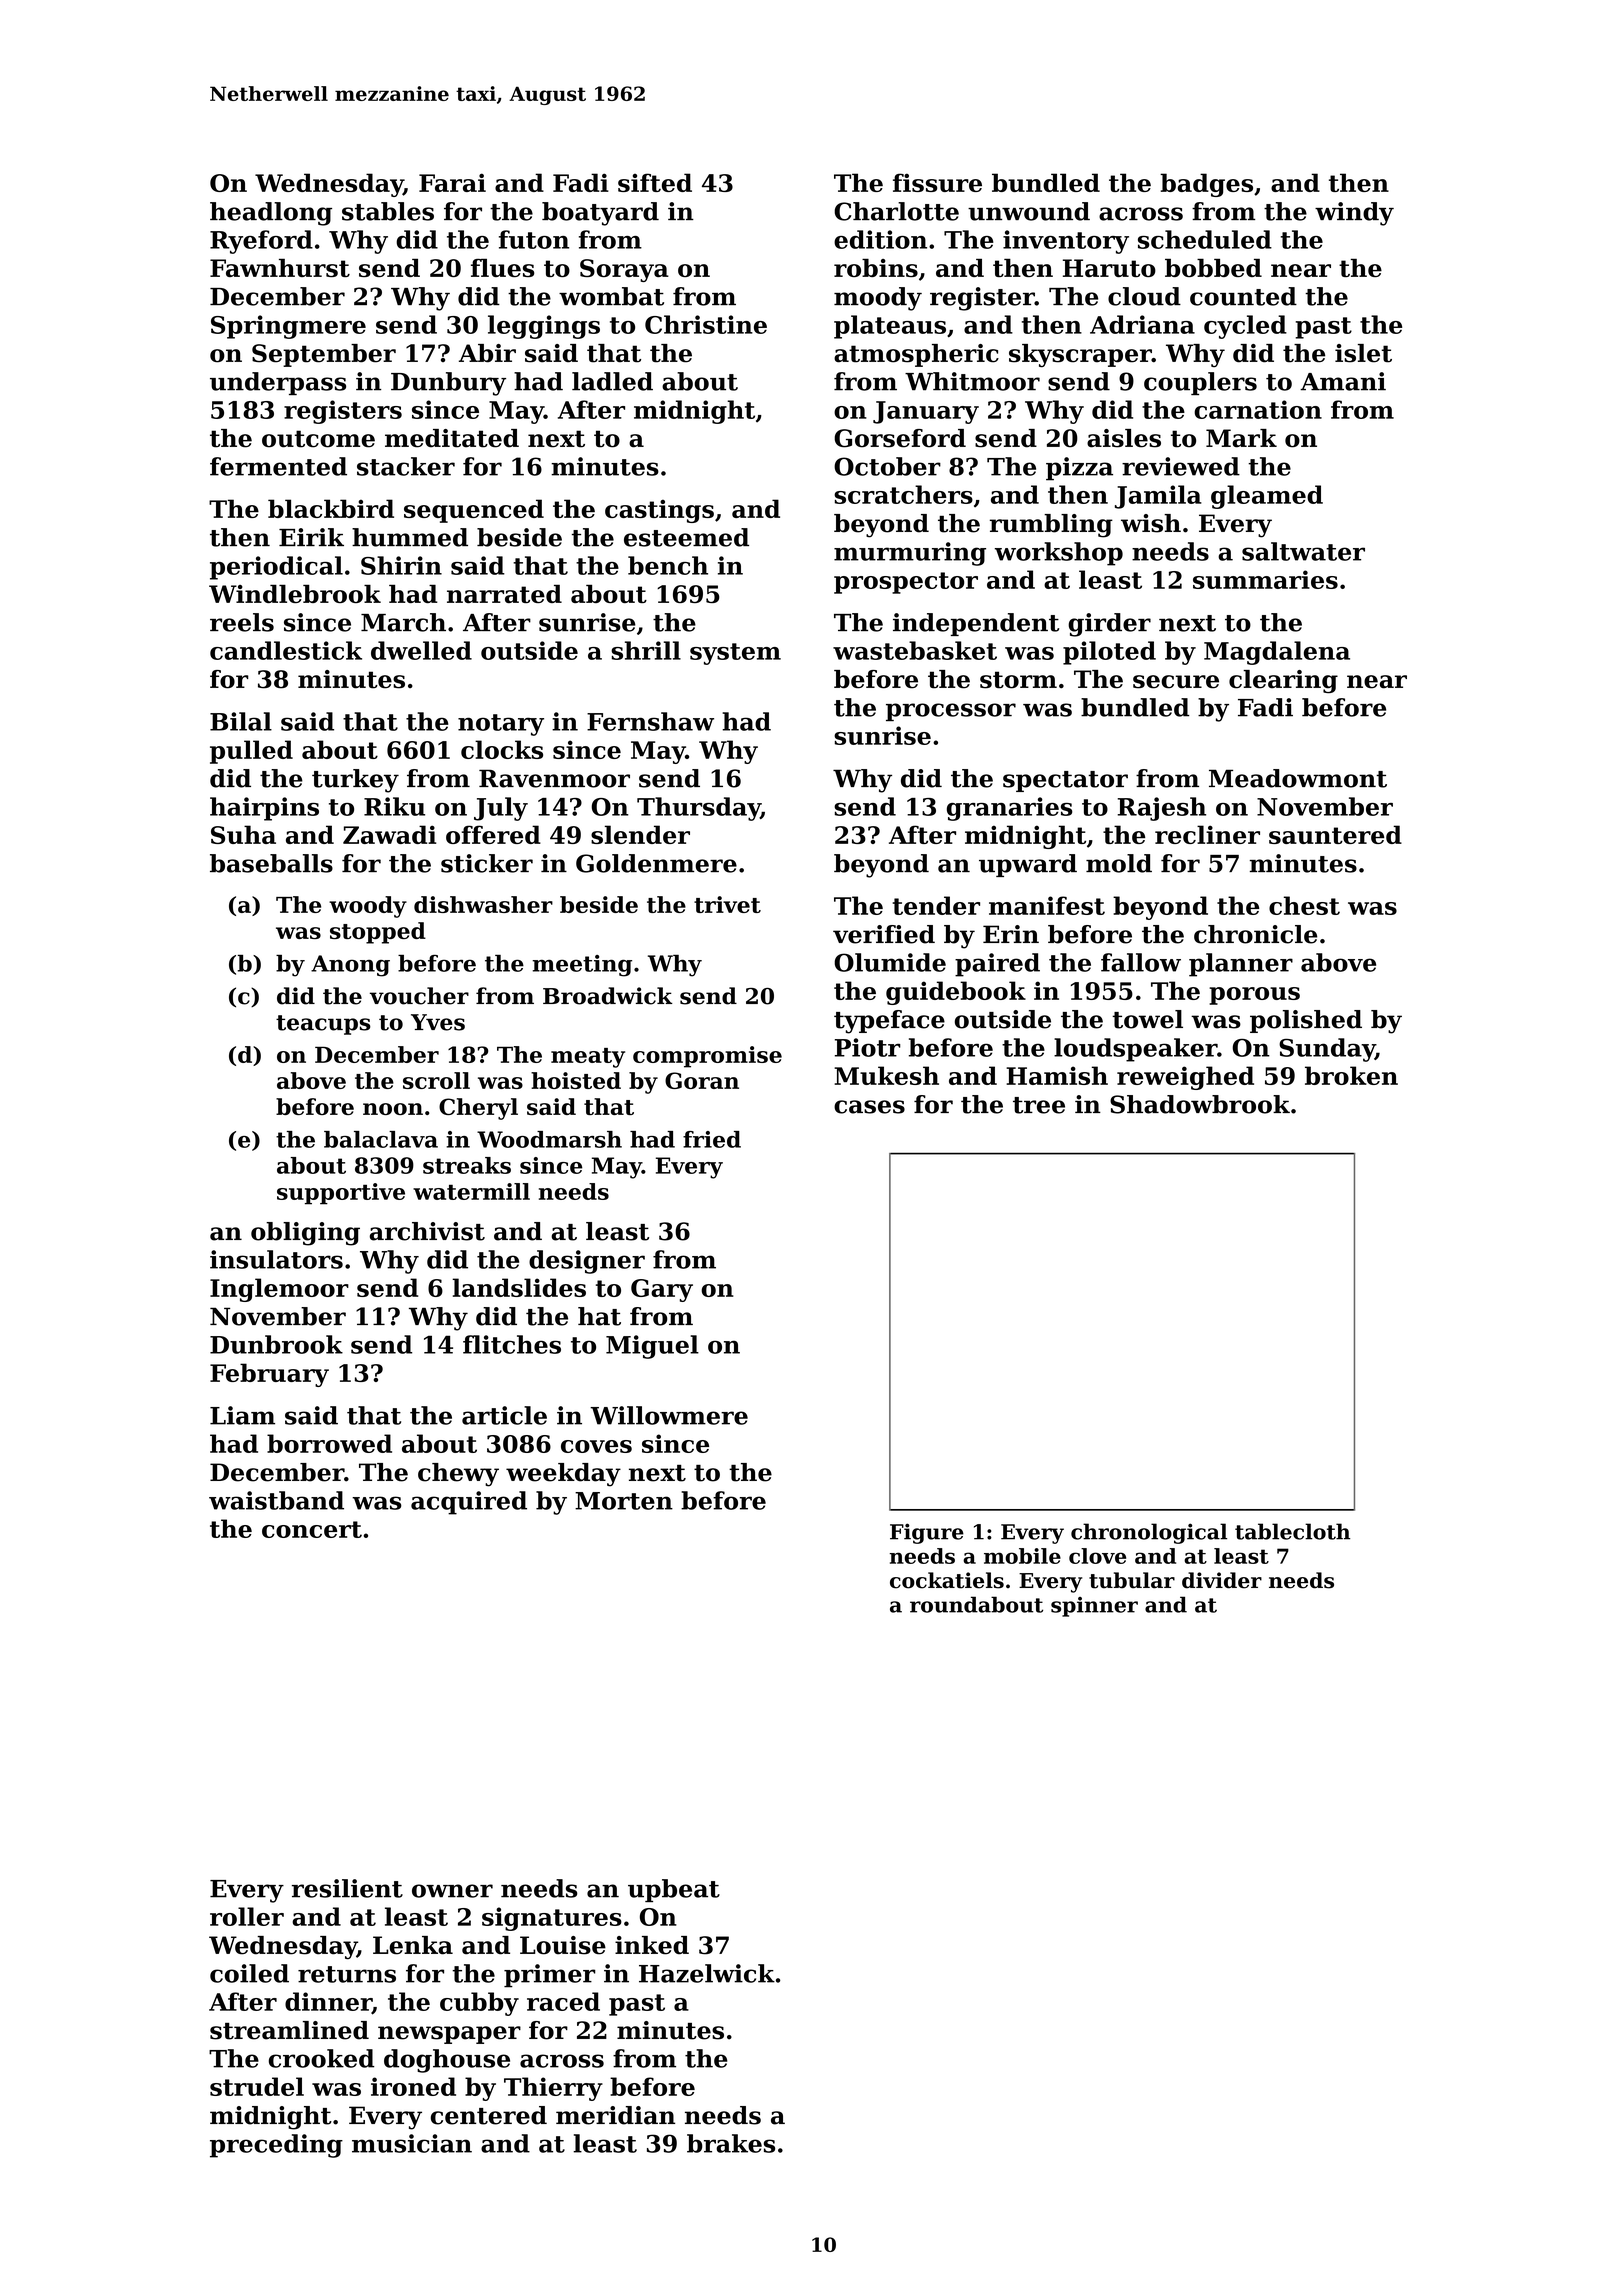 The image size is (1620, 2292). I want to click on sifted, so click(655, 182).
